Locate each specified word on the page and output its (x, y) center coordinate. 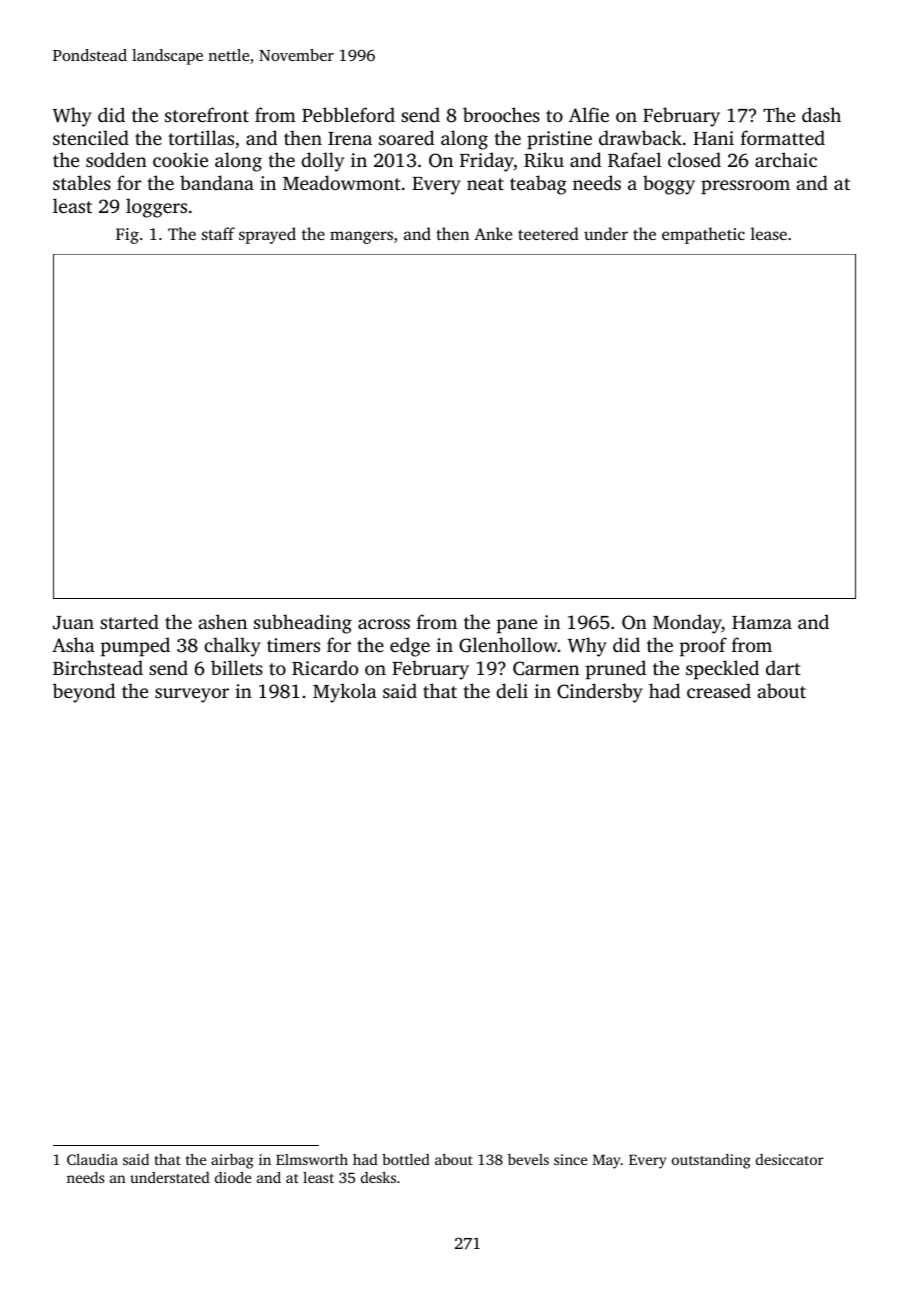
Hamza (762, 622)
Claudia (92, 1159)
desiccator (790, 1159)
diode (233, 1177)
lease (769, 233)
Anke (493, 233)
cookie (180, 159)
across (384, 624)
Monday (687, 624)
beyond (84, 693)
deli (512, 690)
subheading (303, 624)
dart (783, 667)
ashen (222, 621)
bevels (528, 1159)
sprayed (267, 235)
